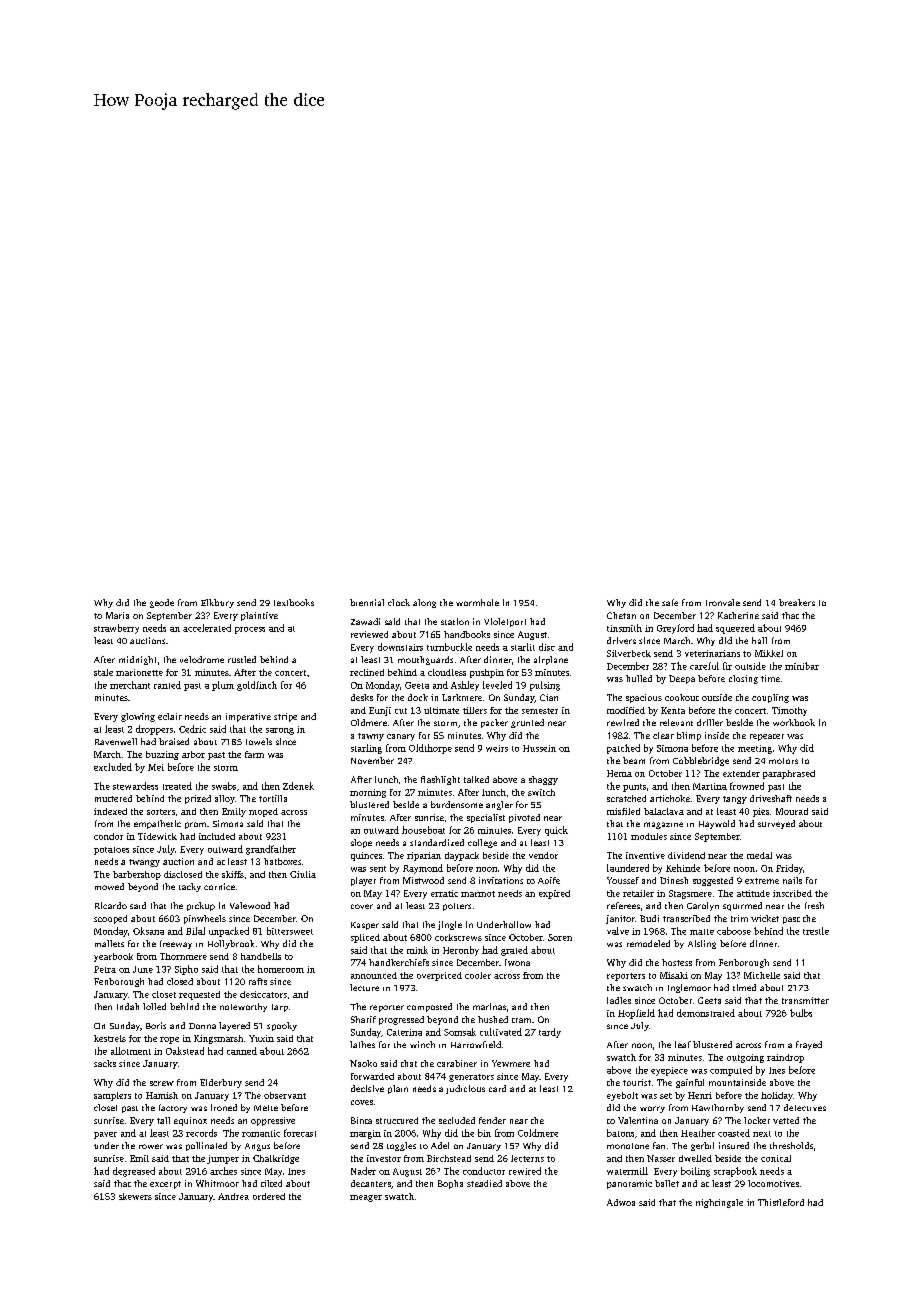 The width and height of the screenshot is (924, 1308). I want to click on Caterina, so click(404, 1032).
